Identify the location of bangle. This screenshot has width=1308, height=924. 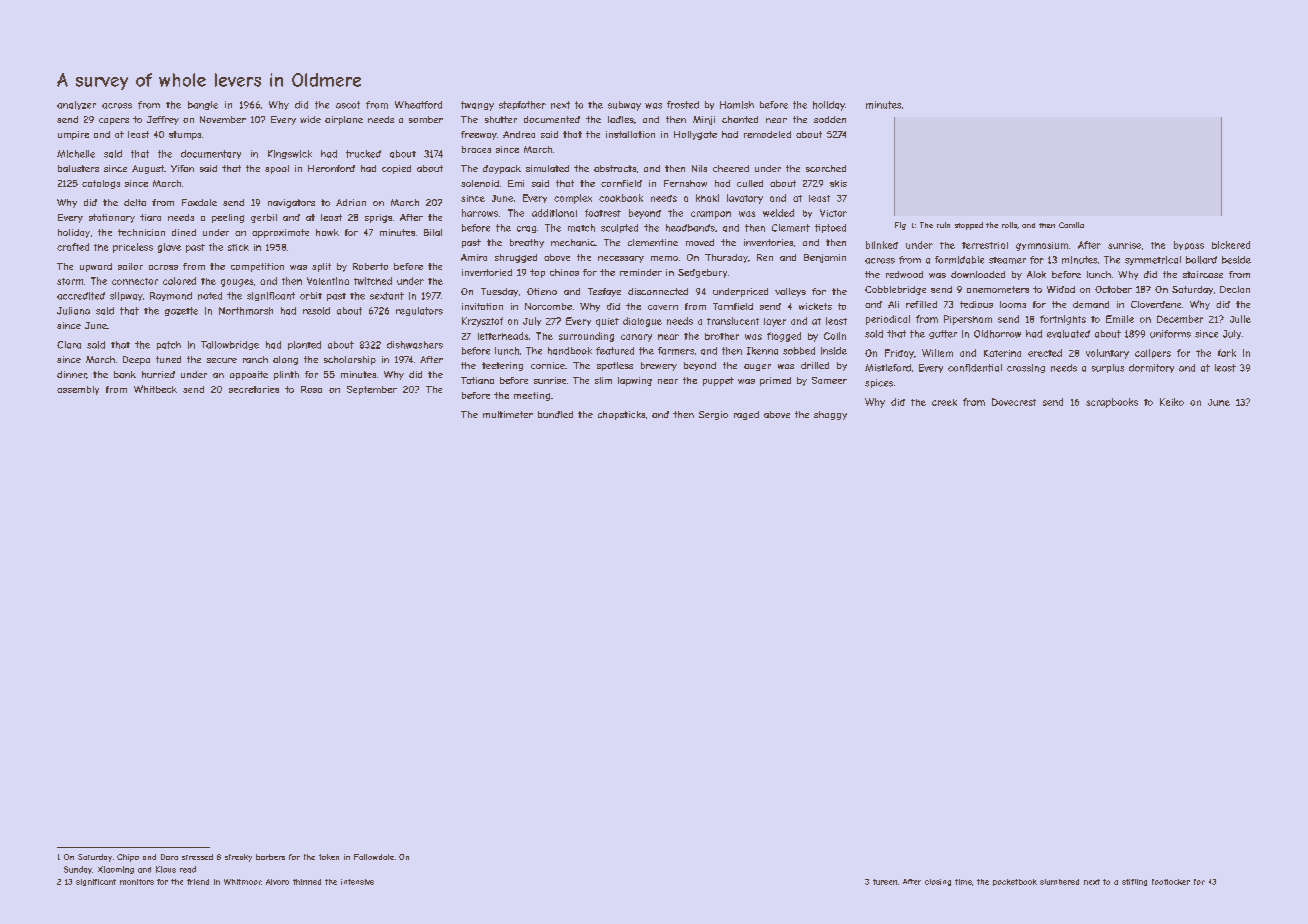
(203, 105).
